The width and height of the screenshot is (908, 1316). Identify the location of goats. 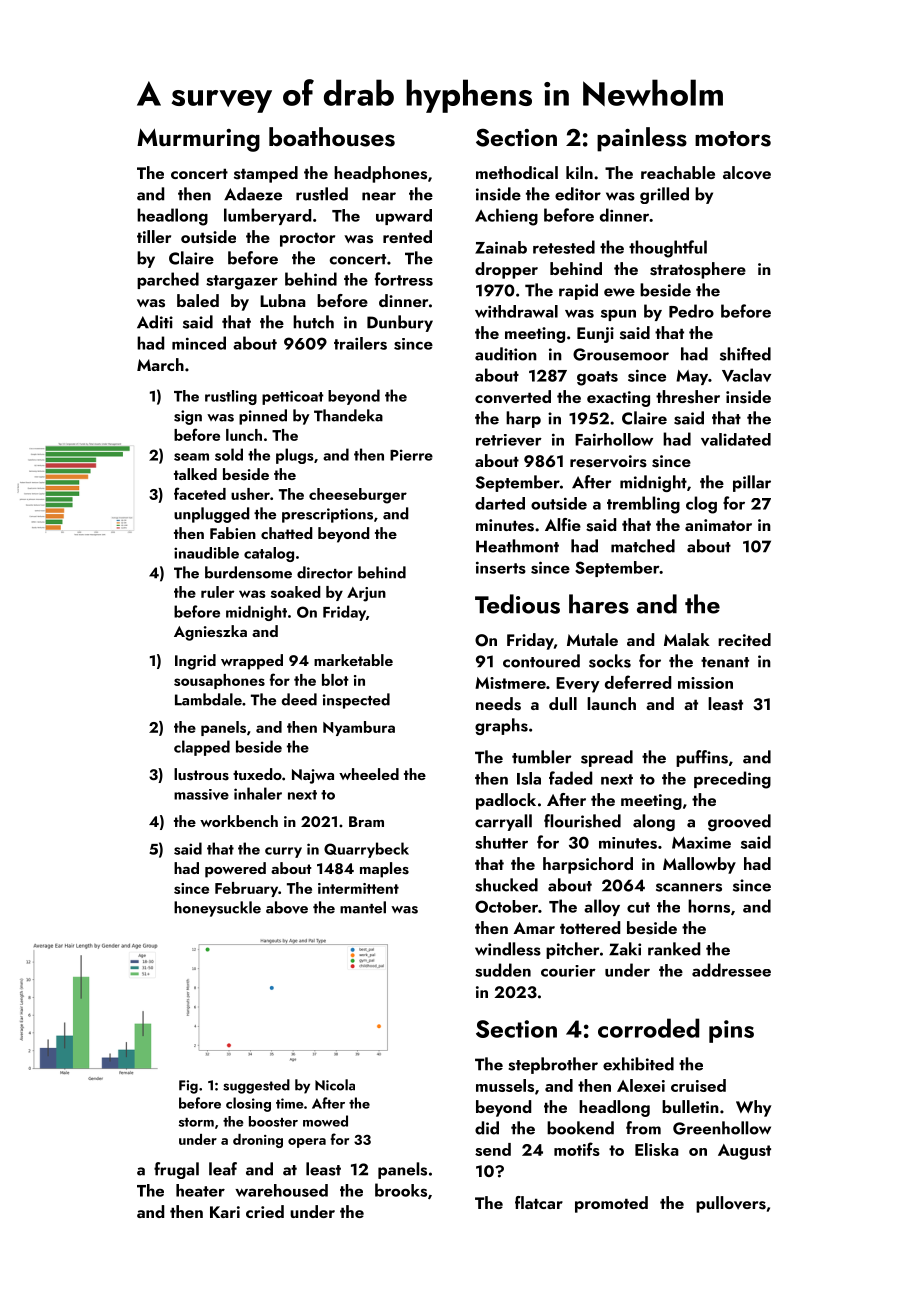
(597, 378).
